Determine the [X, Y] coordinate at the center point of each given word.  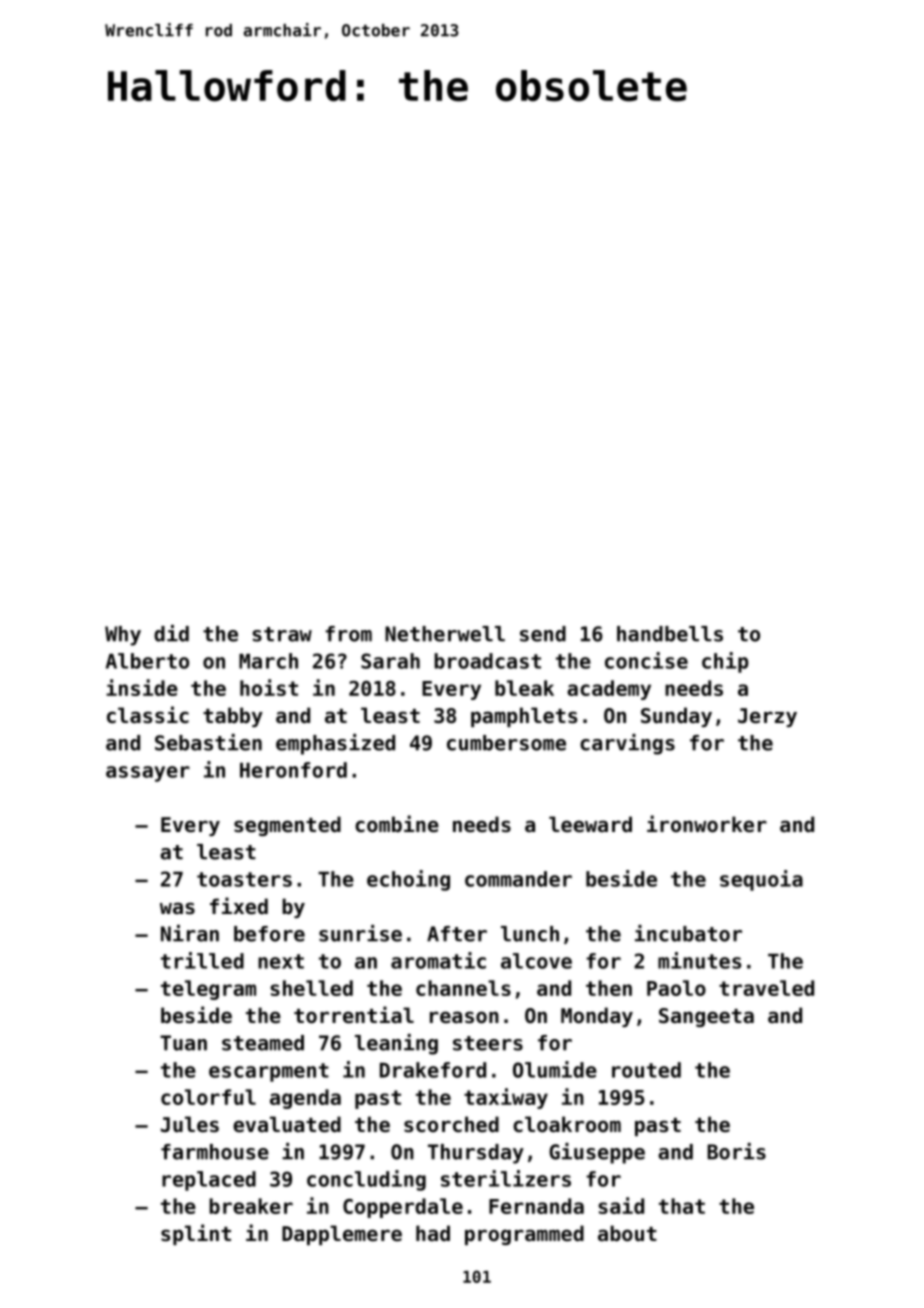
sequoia [761, 880]
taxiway [506, 1098]
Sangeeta [706, 1017]
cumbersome [506, 743]
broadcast [487, 661]
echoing [408, 880]
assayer [148, 774]
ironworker [707, 824]
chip [725, 662]
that [682, 1206]
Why [123, 636]
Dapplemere [342, 1235]
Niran [190, 933]
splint [196, 1234]
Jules [190, 1124]
